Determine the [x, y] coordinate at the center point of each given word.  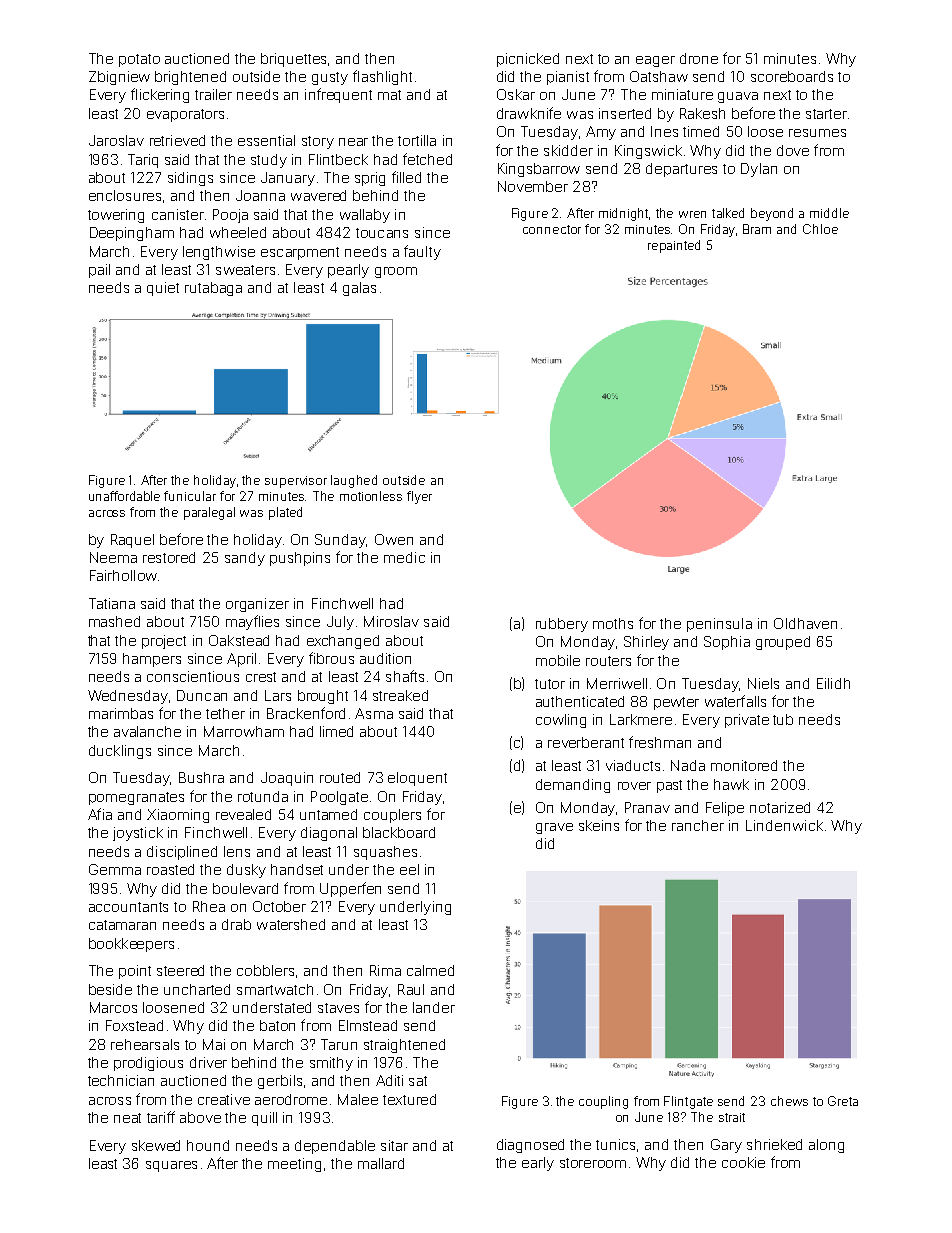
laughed [354, 481]
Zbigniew [119, 78]
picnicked [528, 60]
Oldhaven [805, 623]
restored [169, 557]
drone [699, 58]
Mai [214, 1044]
